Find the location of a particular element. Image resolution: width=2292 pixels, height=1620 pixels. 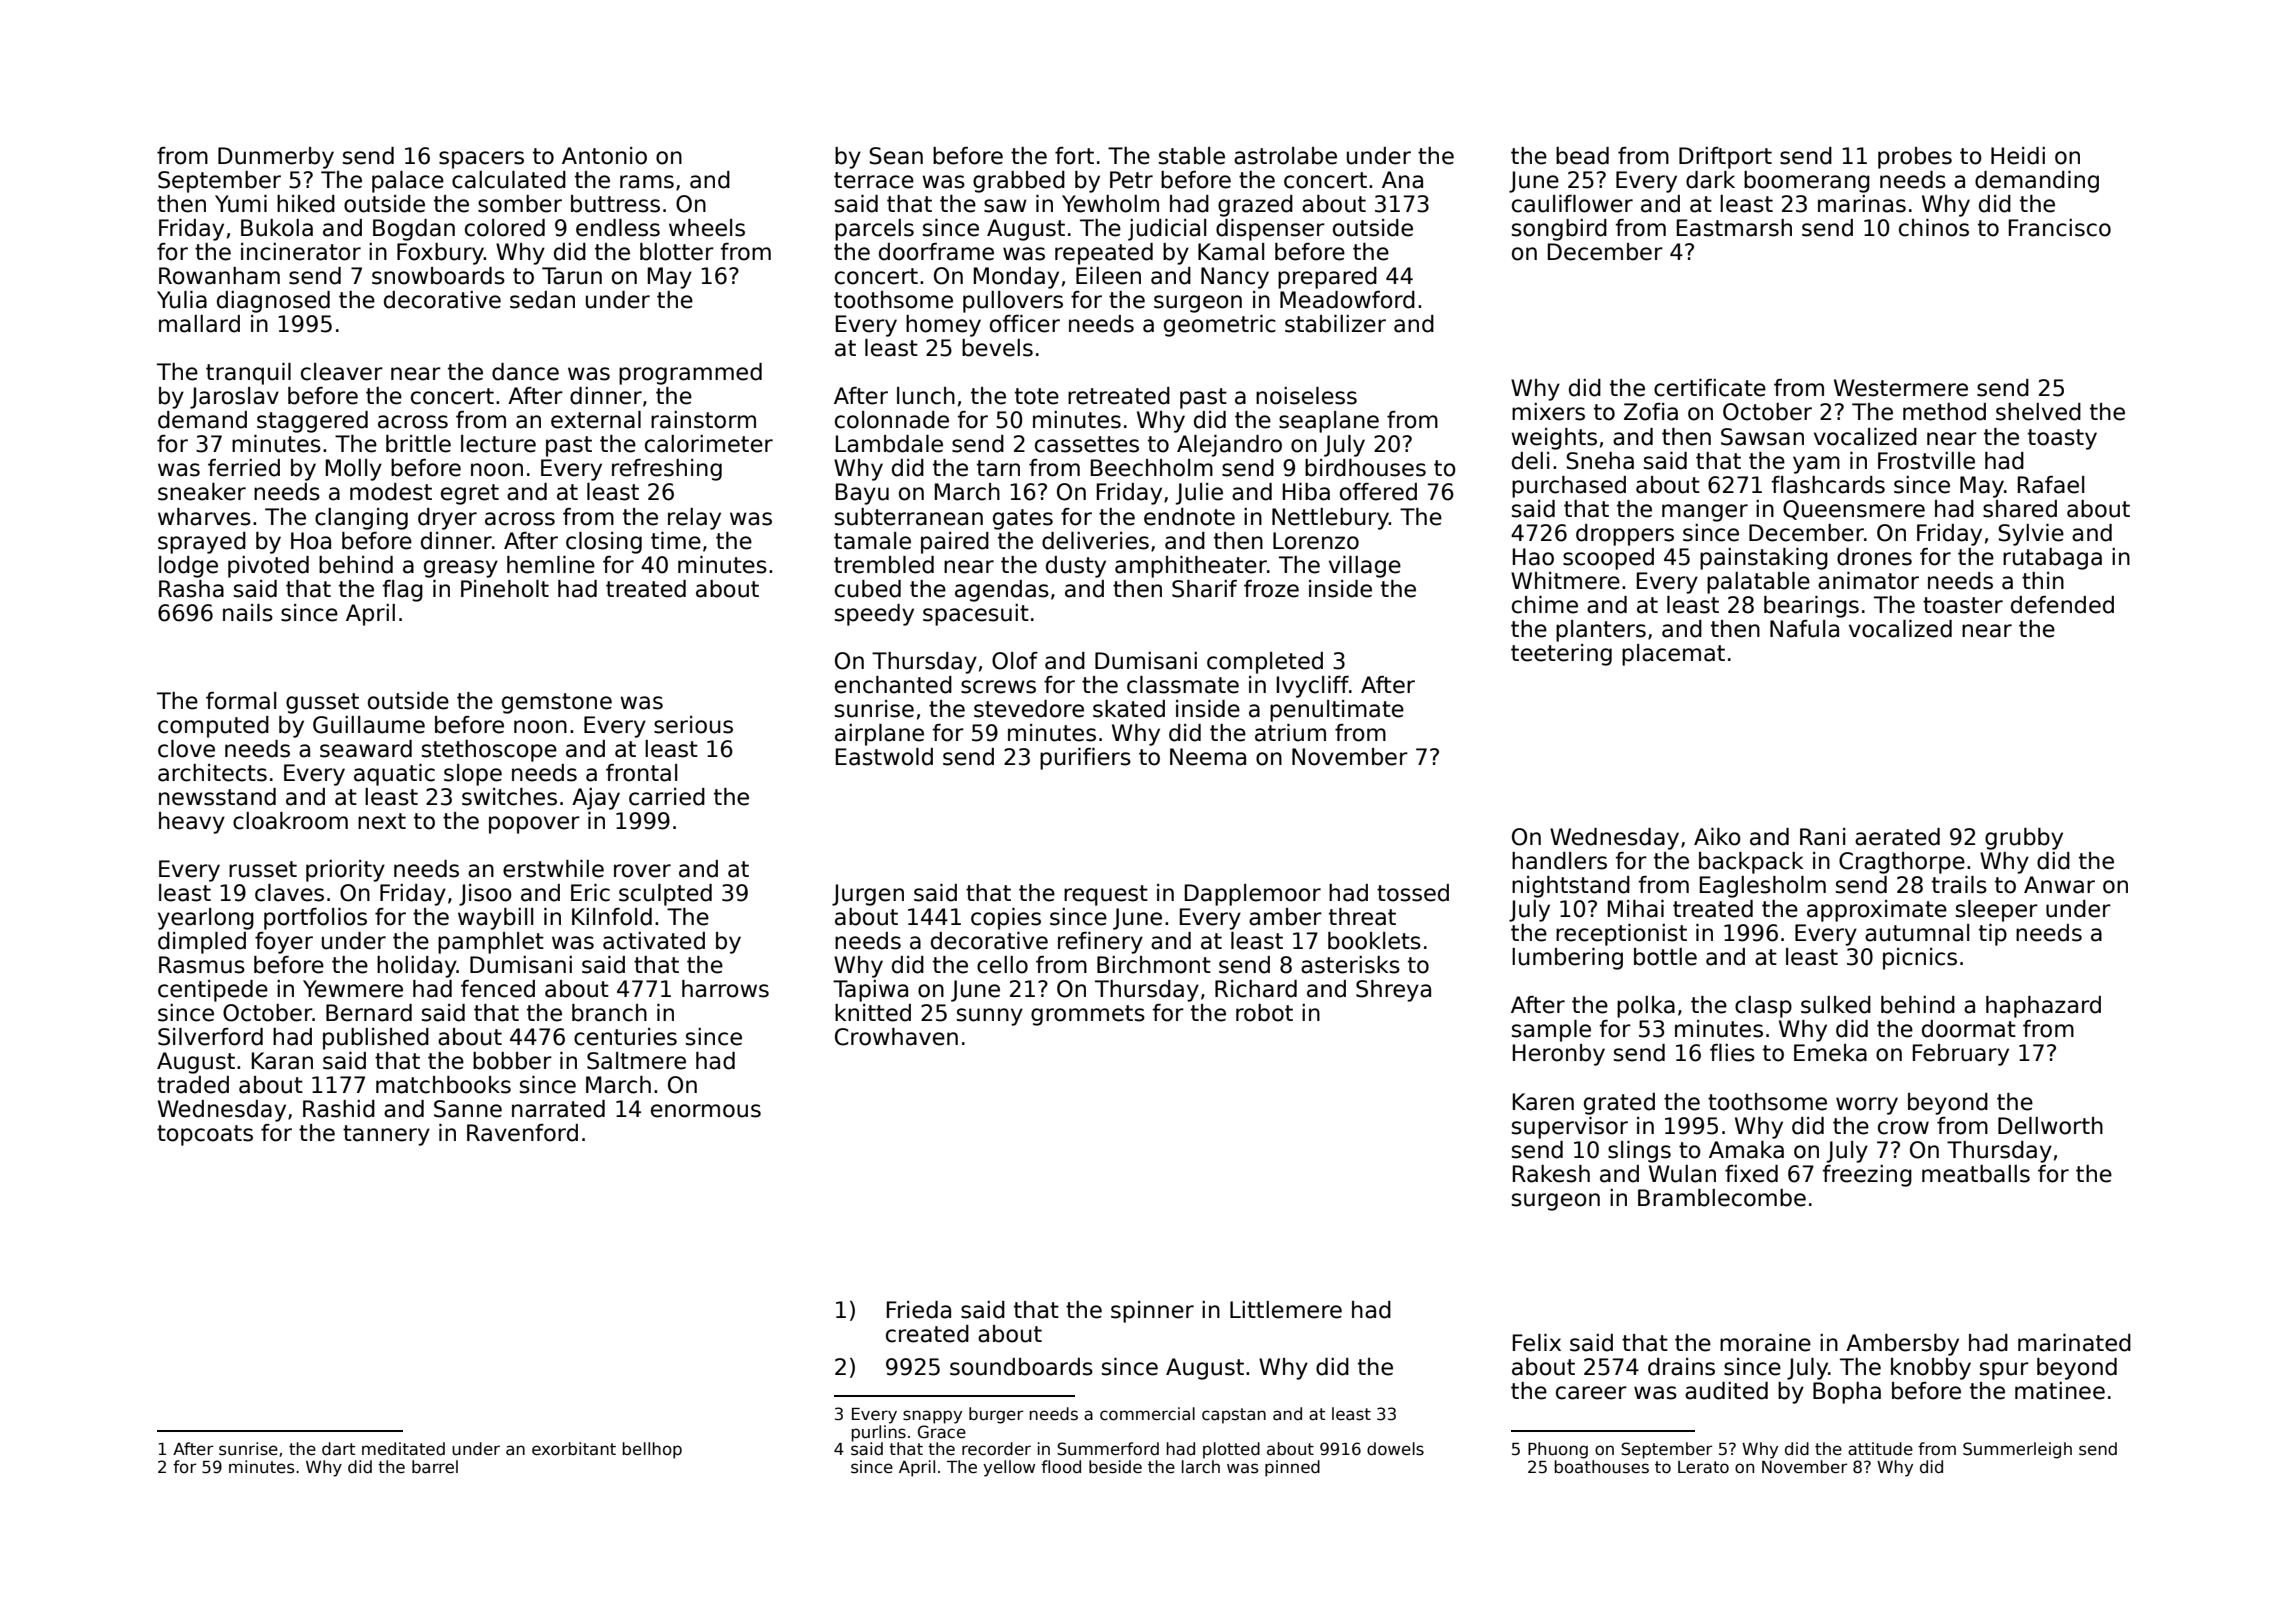

barrel is located at coordinates (435, 1467).
